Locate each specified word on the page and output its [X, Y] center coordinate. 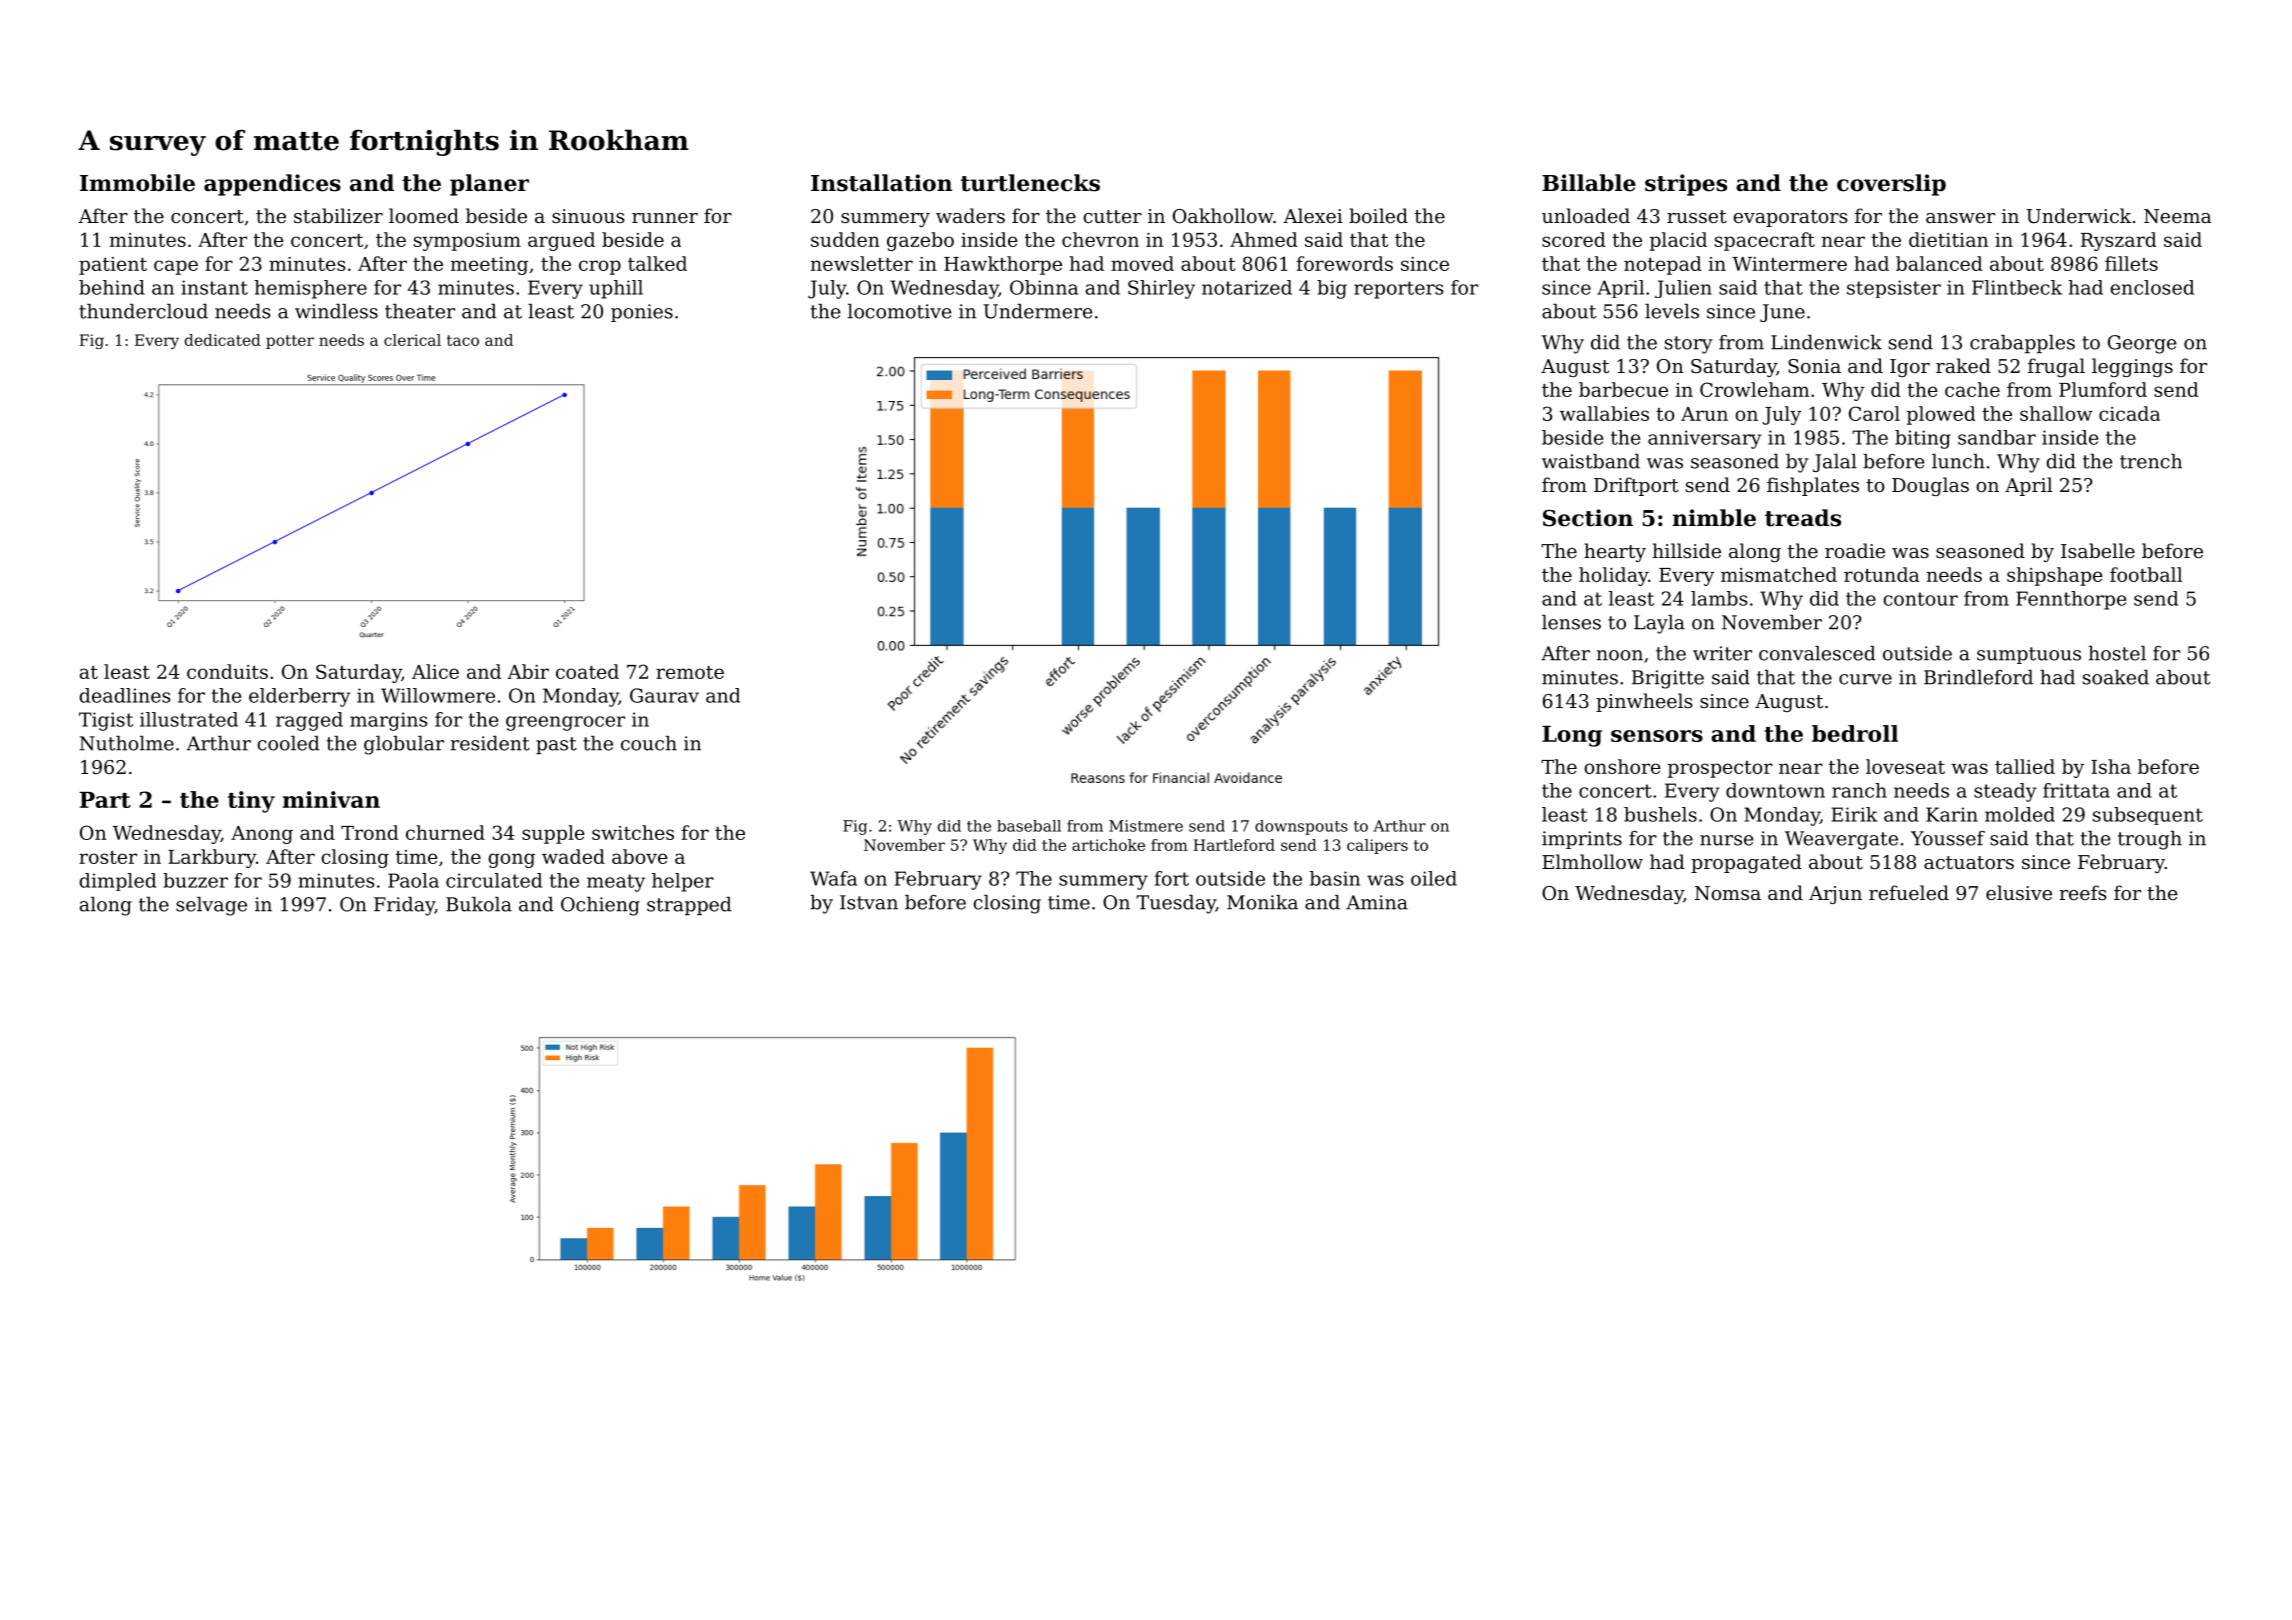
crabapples [2022, 344]
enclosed [2152, 287]
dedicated [223, 340]
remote [690, 672]
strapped [689, 906]
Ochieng [600, 906]
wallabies [1604, 413]
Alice [435, 671]
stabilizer [338, 215]
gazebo [920, 241]
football [2146, 574]
